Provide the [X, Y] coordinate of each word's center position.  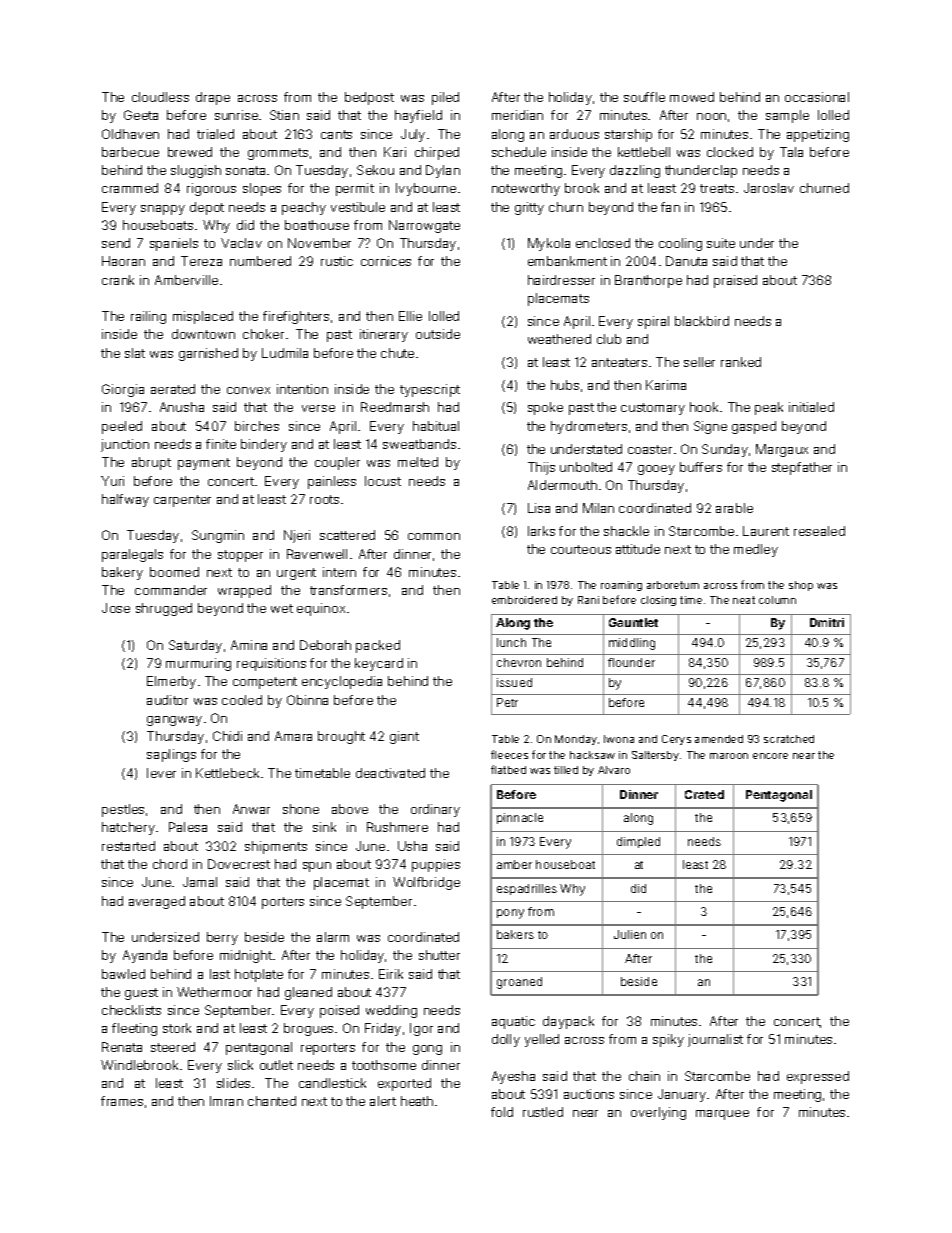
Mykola [549, 244]
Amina [249, 645]
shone [301, 809]
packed [378, 646]
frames [122, 1101]
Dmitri [827, 622]
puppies [436, 865]
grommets [278, 154]
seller [699, 362]
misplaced [203, 317]
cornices [386, 261]
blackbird [702, 321]
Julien [630, 934]
